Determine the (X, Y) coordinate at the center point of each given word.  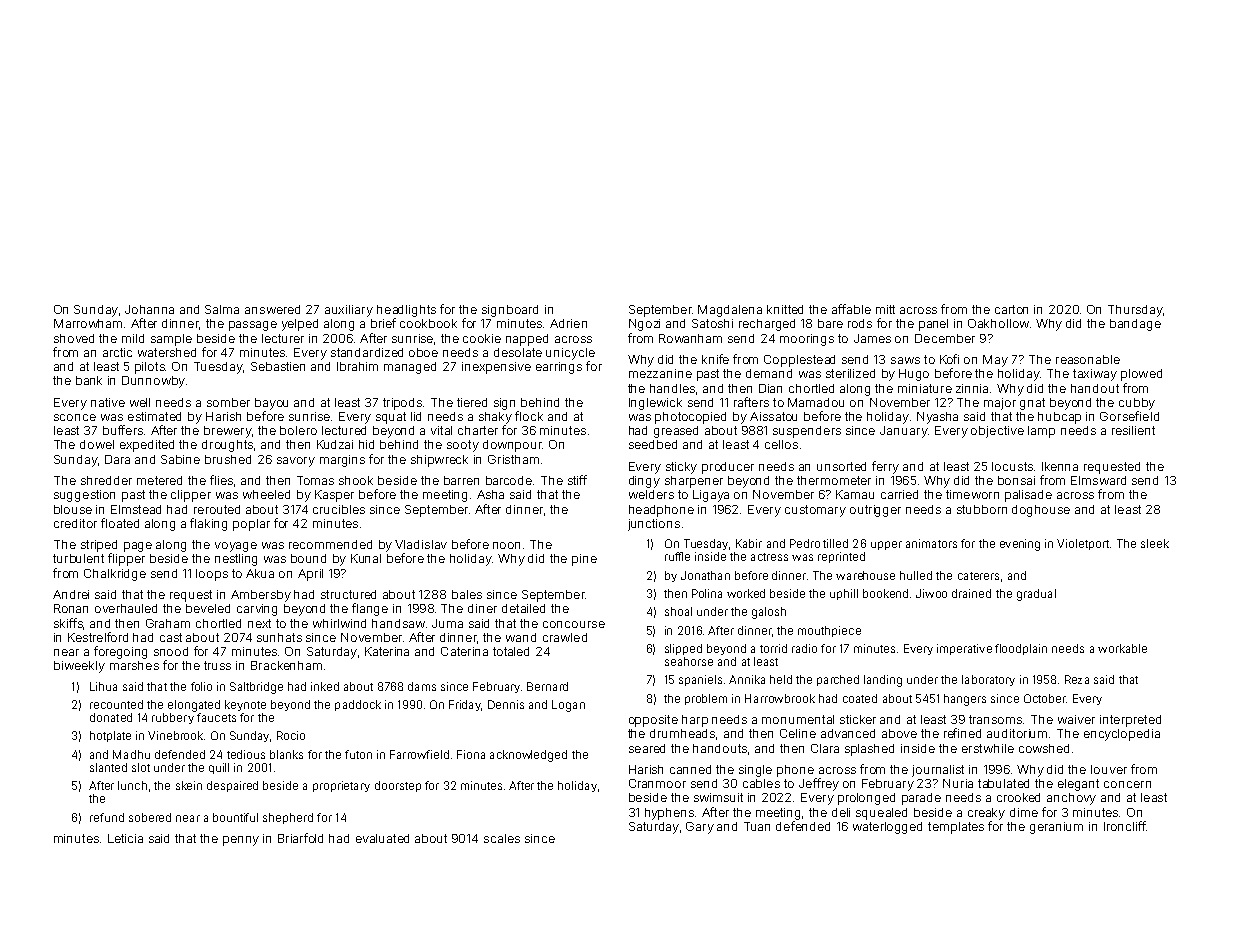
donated (111, 717)
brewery (228, 432)
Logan (568, 706)
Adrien (568, 323)
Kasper (334, 496)
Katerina (387, 651)
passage (253, 326)
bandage (1135, 325)
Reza (1077, 679)
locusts (1012, 466)
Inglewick (655, 404)
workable (1122, 648)
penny (241, 841)
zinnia (972, 388)
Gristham (513, 459)
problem (706, 699)
